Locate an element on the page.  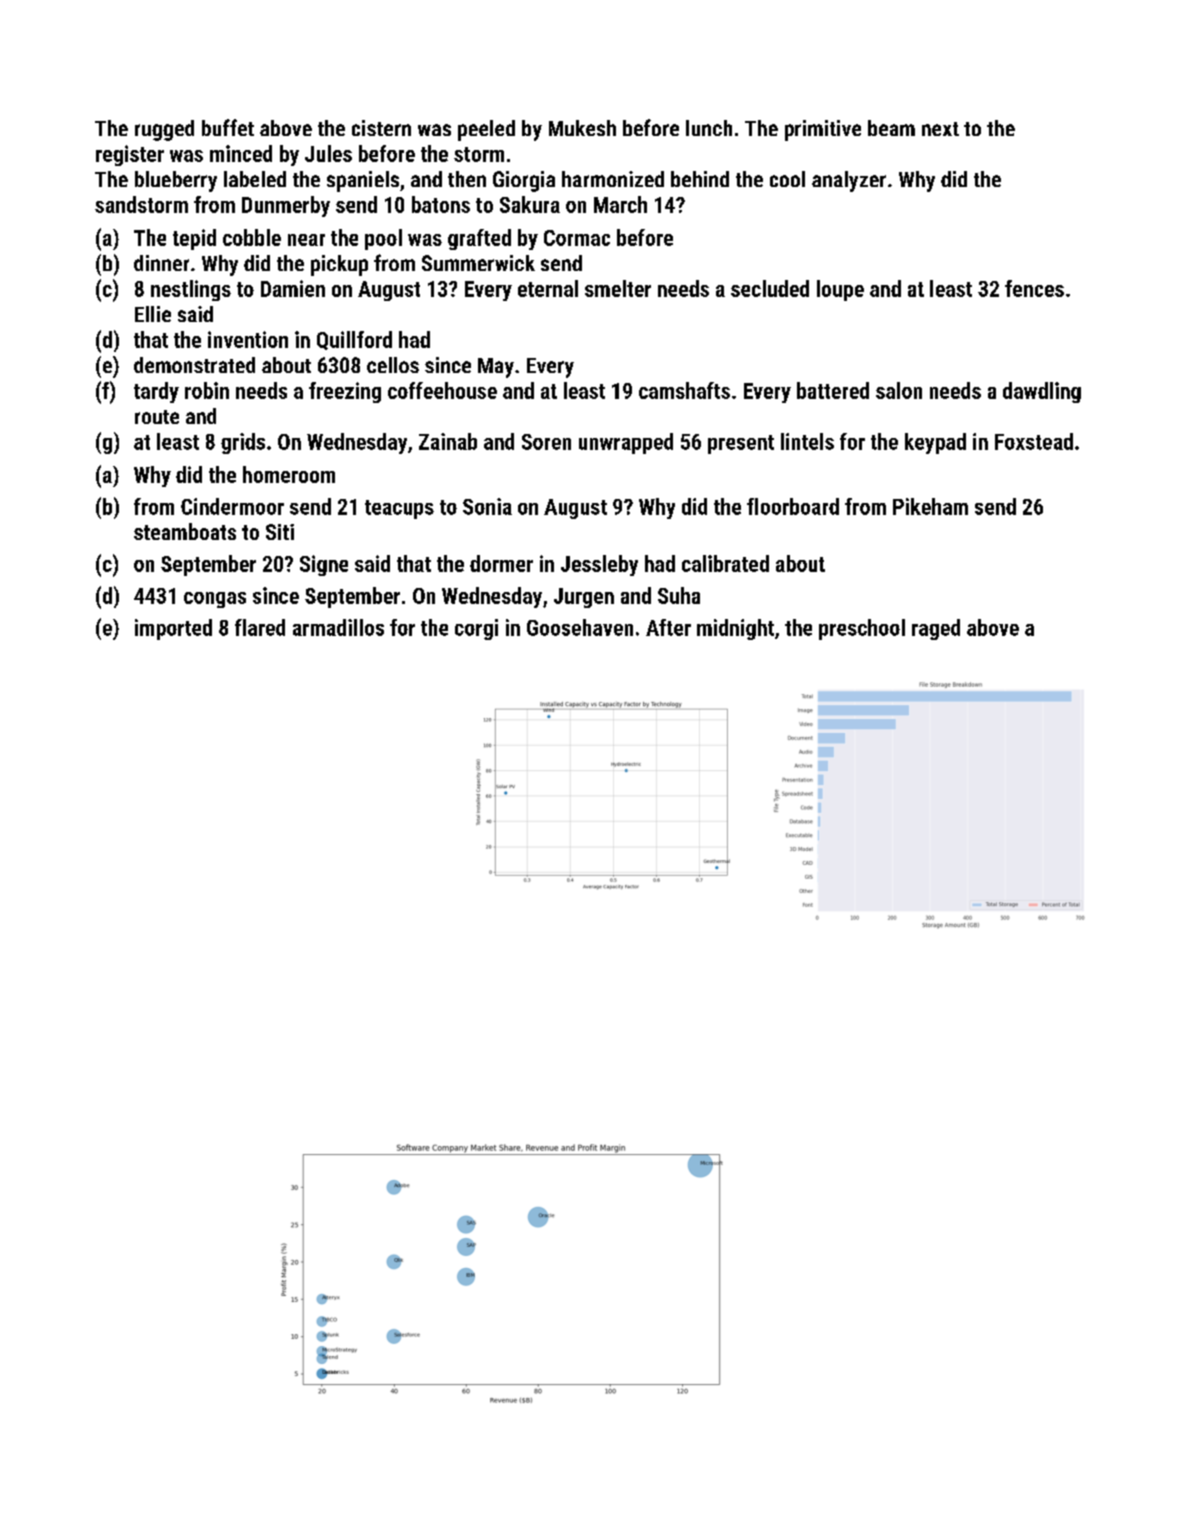
Summerwick is located at coordinates (478, 263).
